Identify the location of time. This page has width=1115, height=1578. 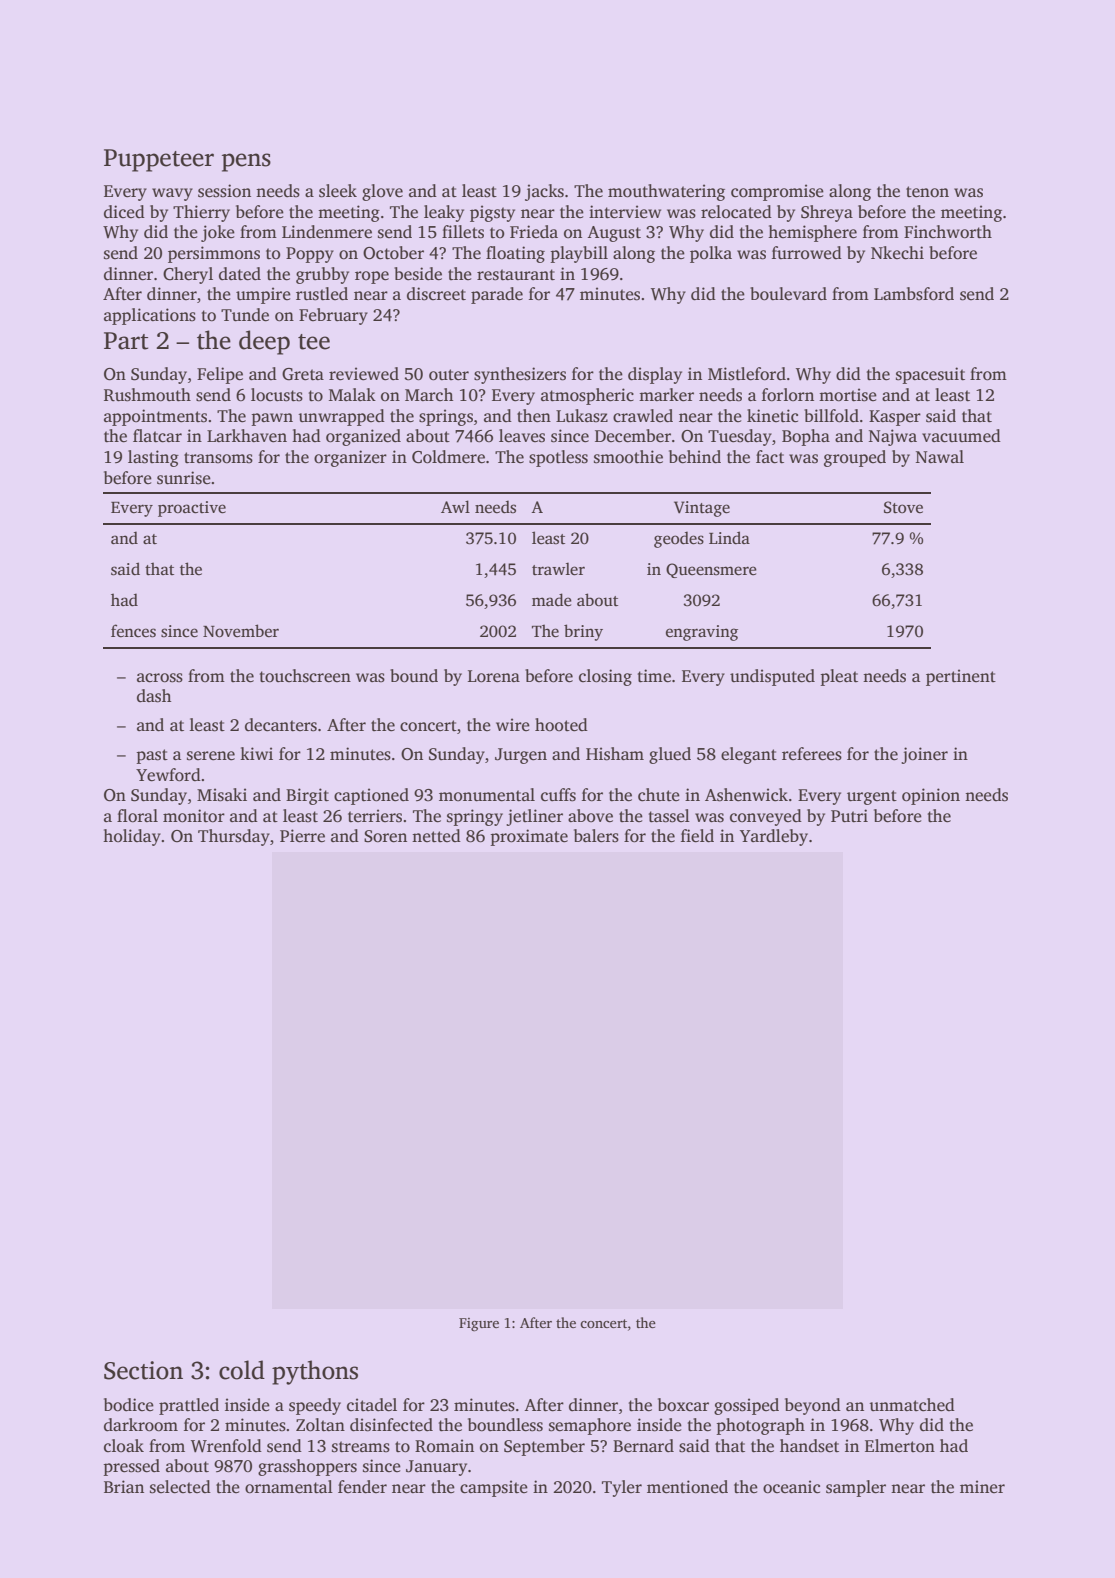
(654, 676).
